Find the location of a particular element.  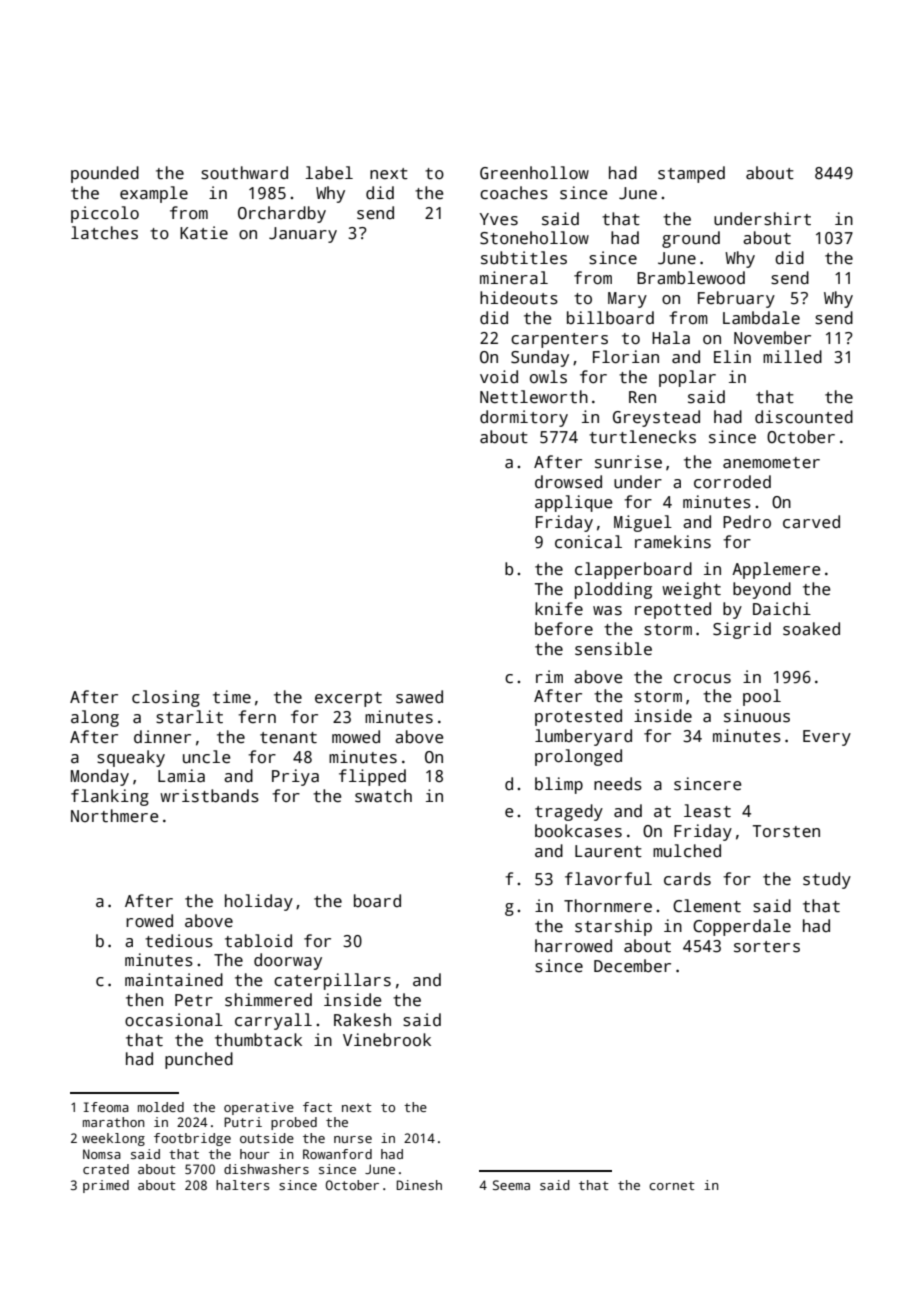

pounded is located at coordinates (105, 174).
